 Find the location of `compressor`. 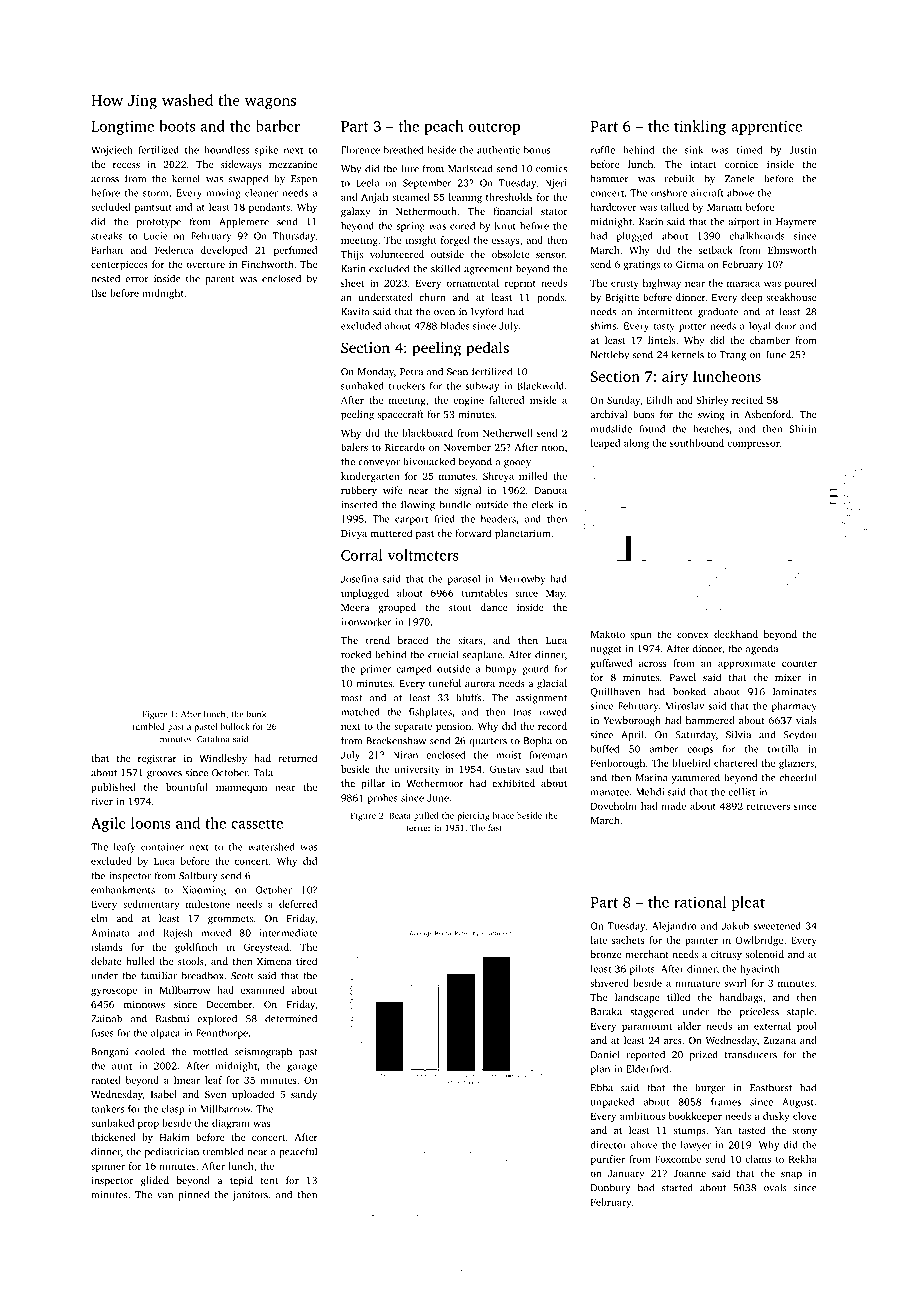

compressor is located at coordinates (753, 445).
